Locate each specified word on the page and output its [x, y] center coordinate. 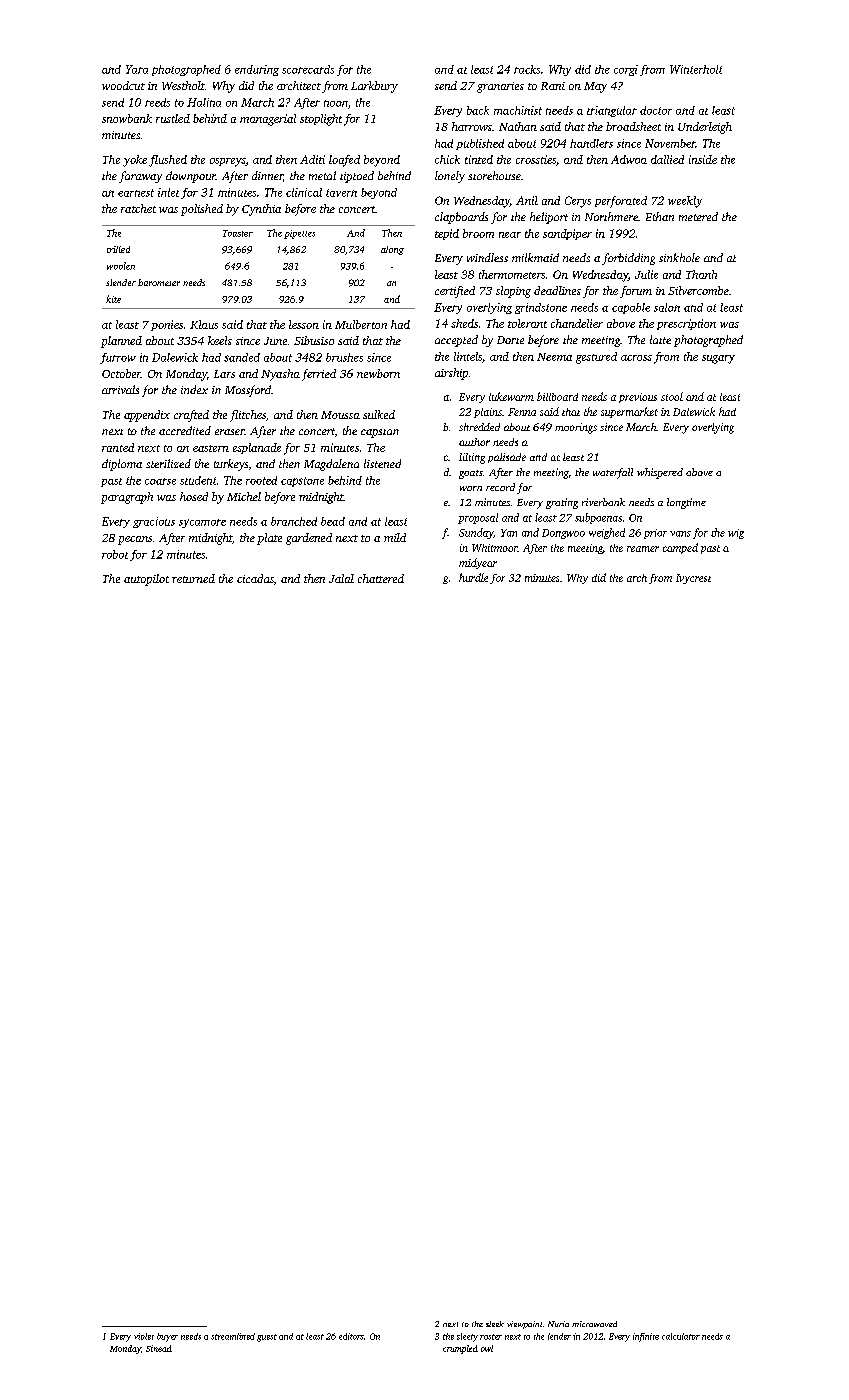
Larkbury [374, 87]
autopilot [146, 580]
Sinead [159, 1348]
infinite [646, 1337]
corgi [626, 70]
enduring [257, 70]
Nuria [558, 1324]
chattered [381, 578]
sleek [495, 1324]
